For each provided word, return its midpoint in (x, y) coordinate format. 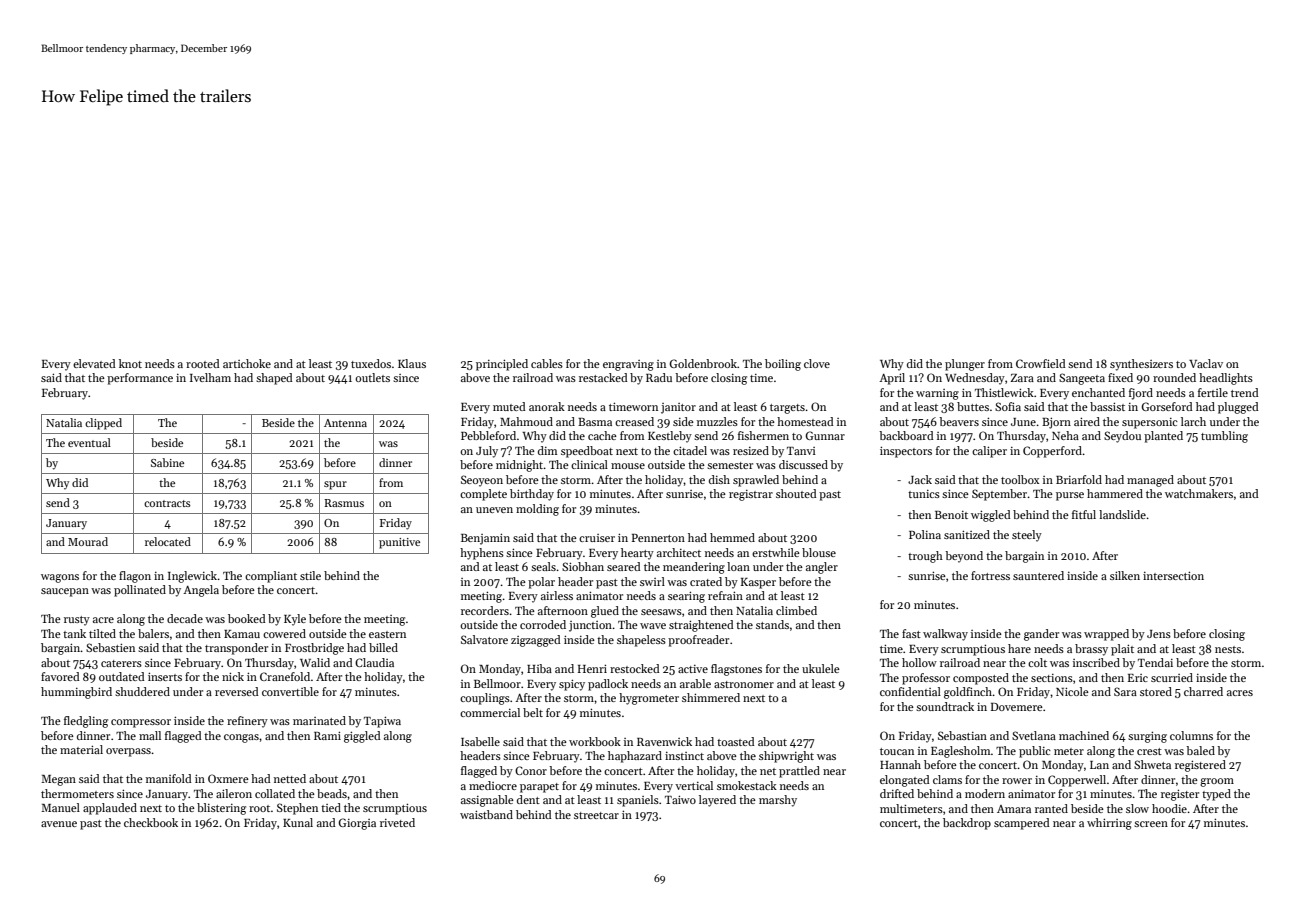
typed (1216, 795)
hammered (1115, 493)
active (693, 669)
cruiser (597, 538)
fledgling (86, 722)
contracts (167, 503)
